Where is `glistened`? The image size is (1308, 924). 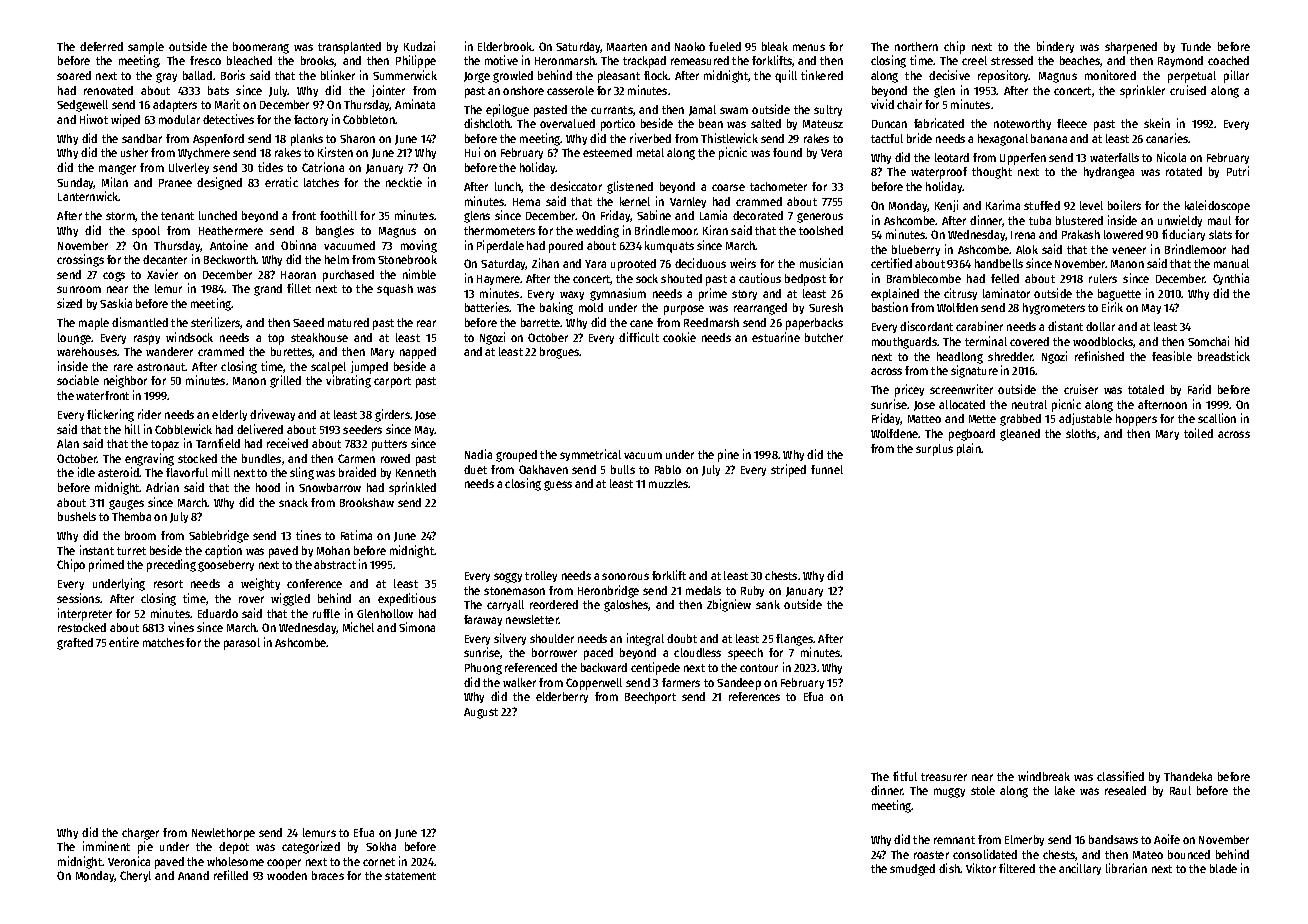
glistened is located at coordinates (630, 187).
